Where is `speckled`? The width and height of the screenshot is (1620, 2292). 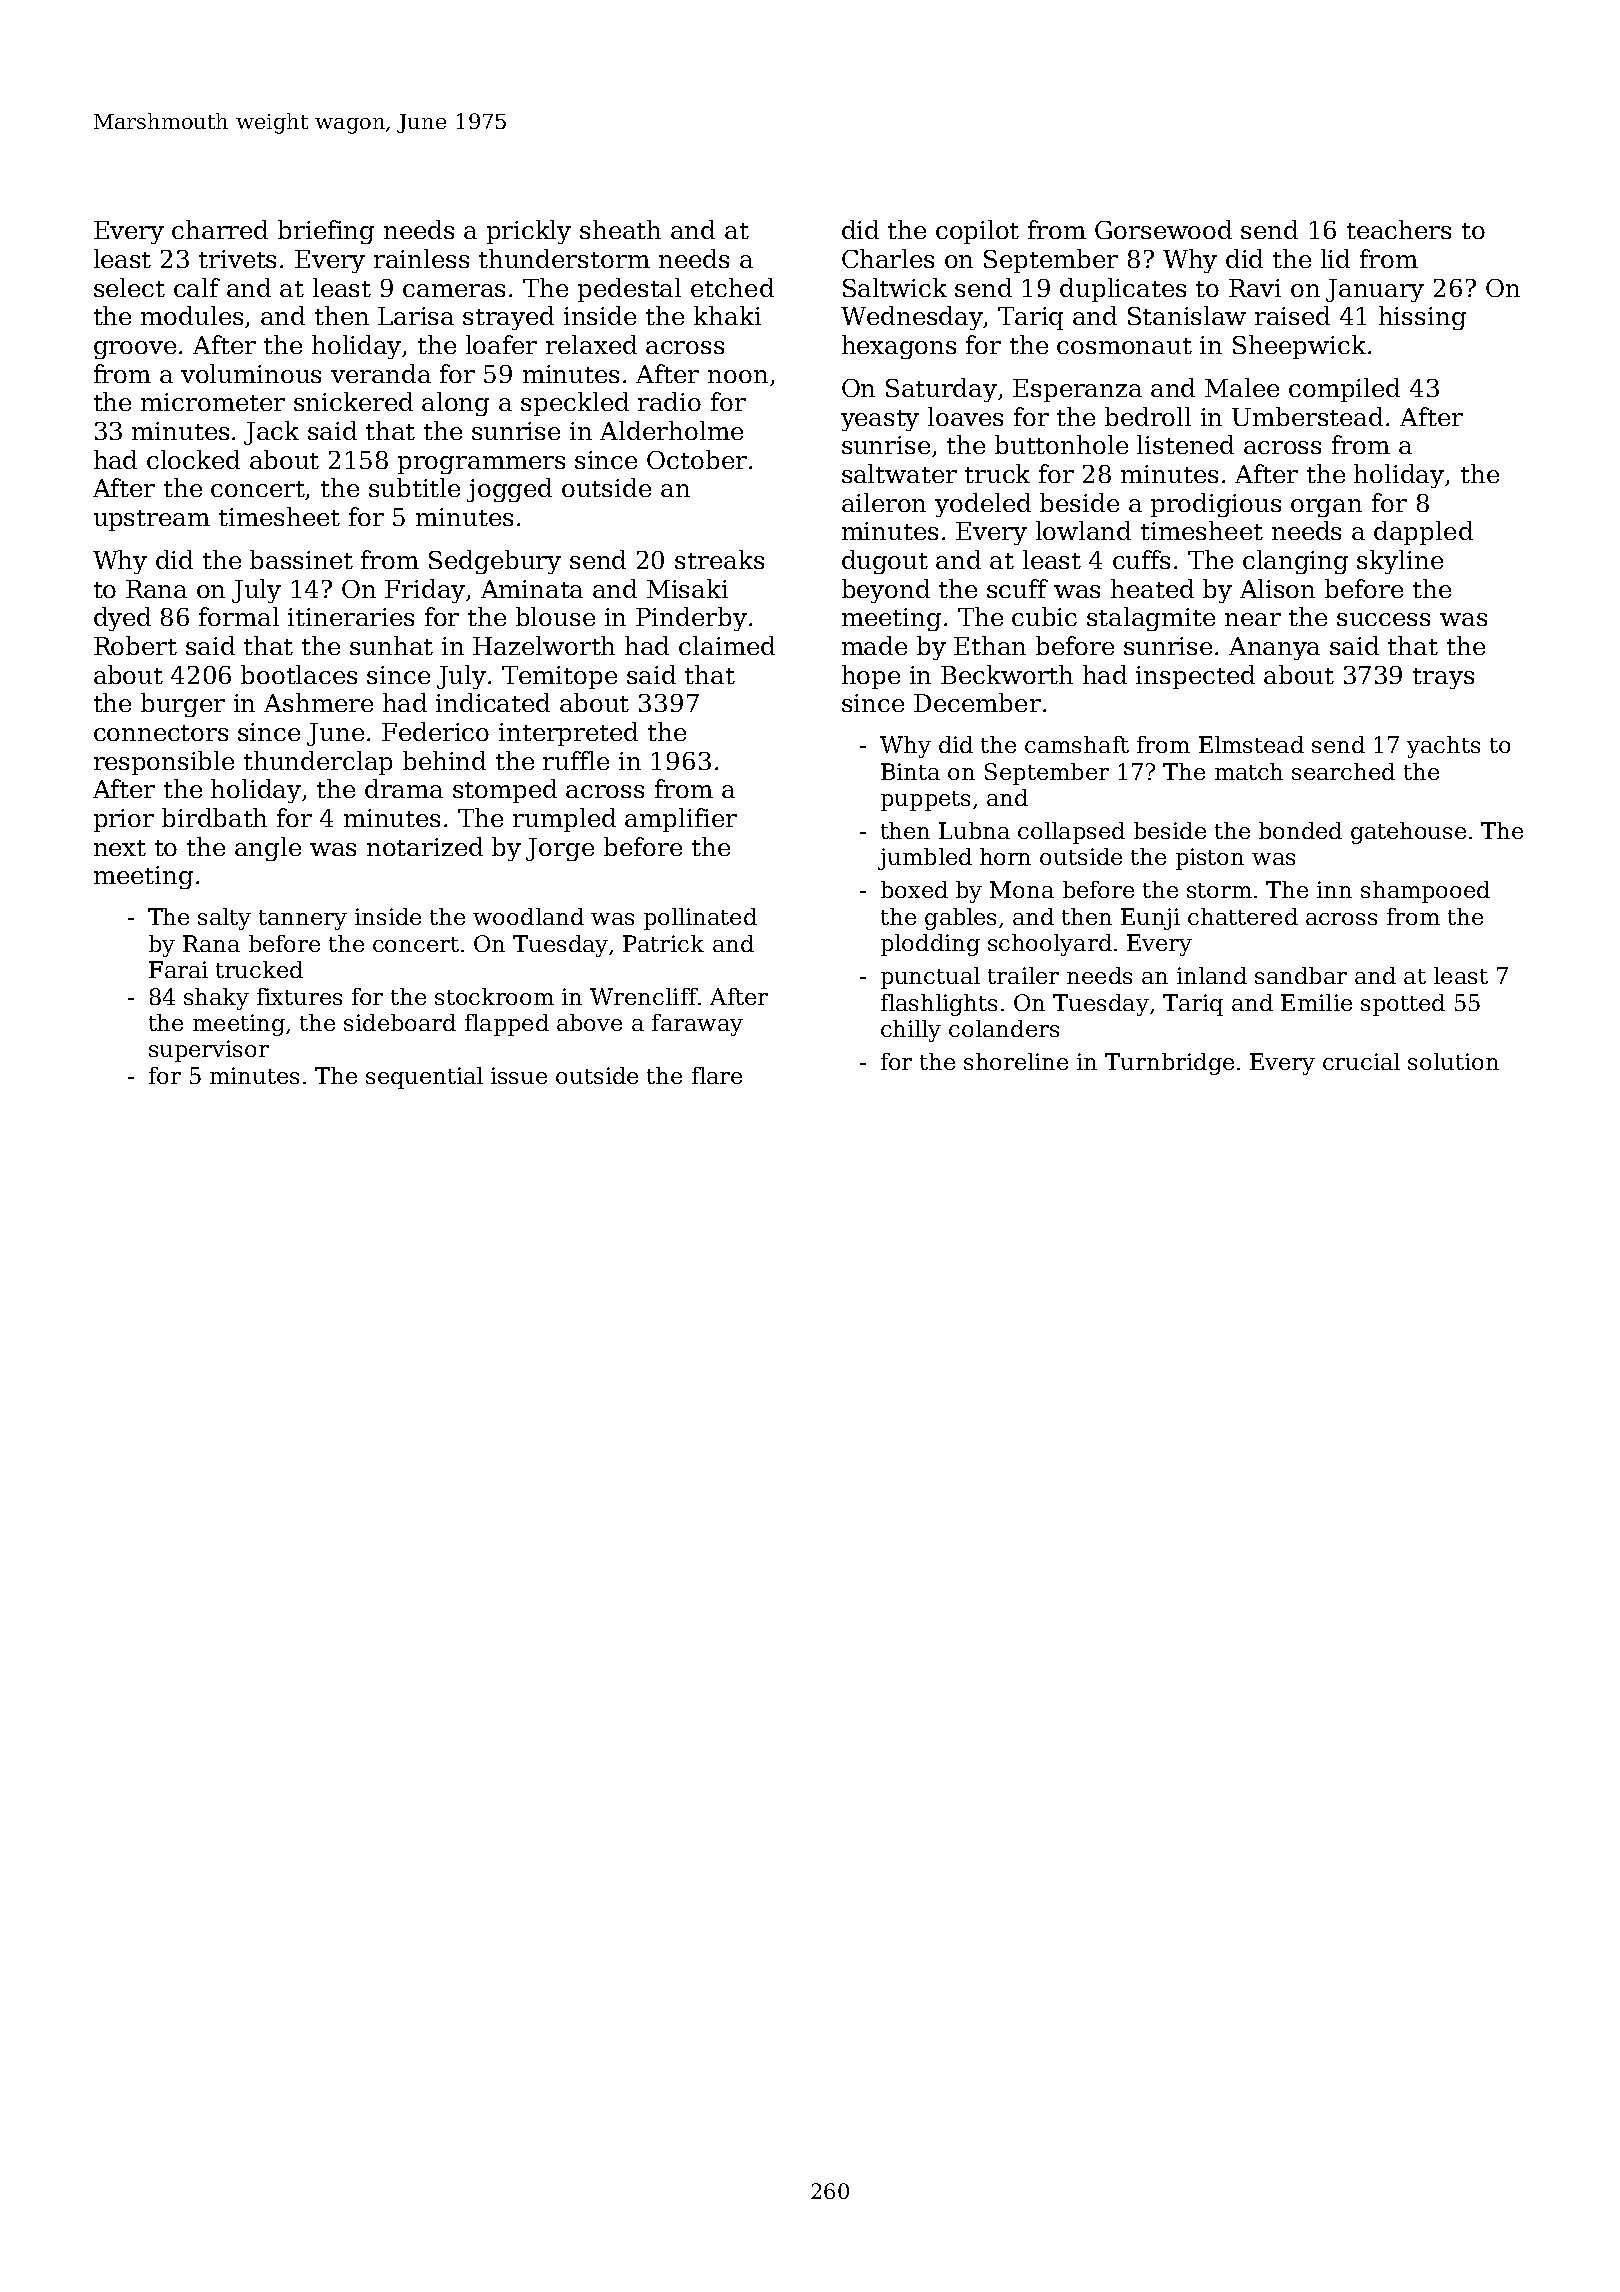 speckled is located at coordinates (575, 404).
